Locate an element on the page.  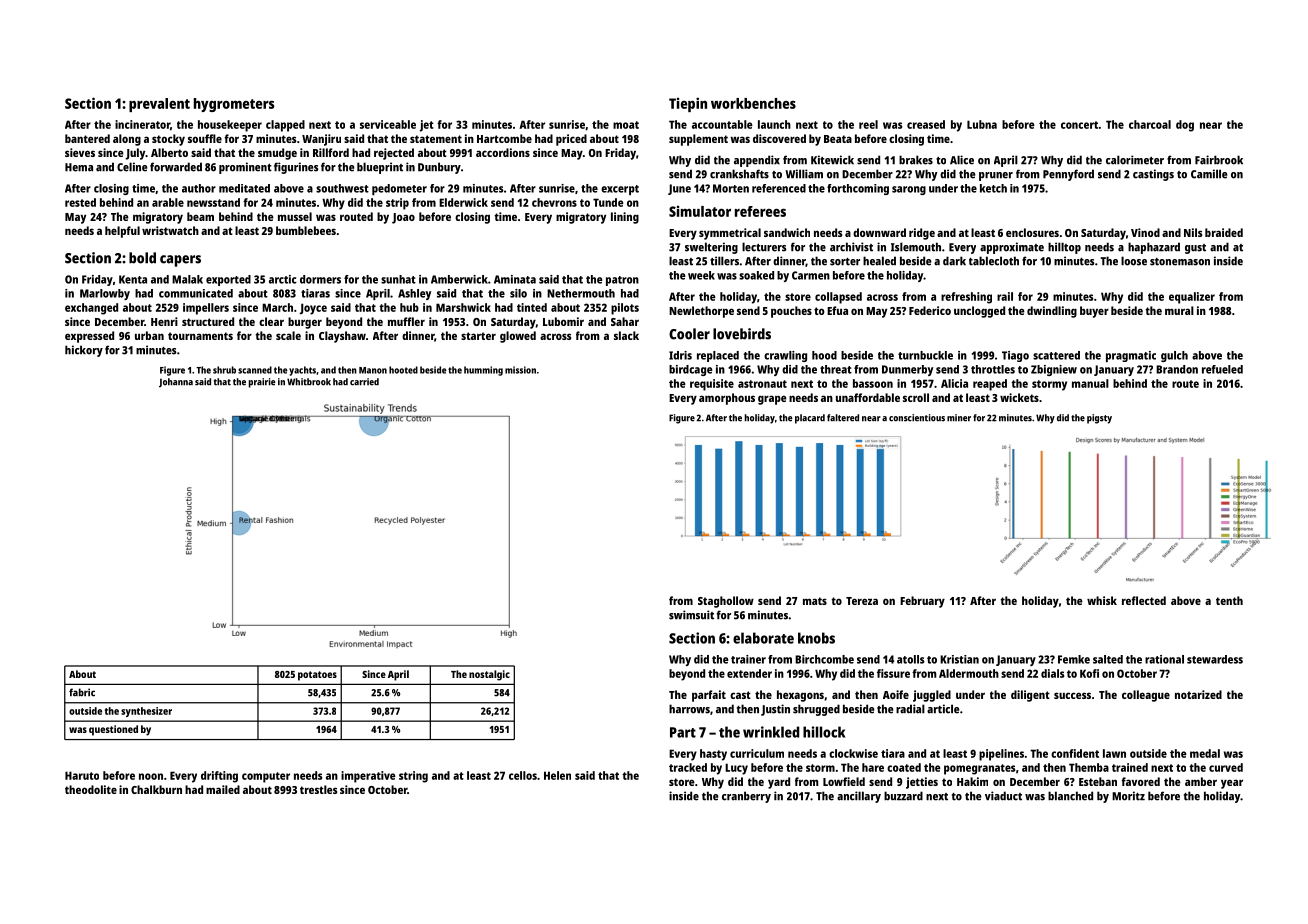
placard is located at coordinates (810, 419).
